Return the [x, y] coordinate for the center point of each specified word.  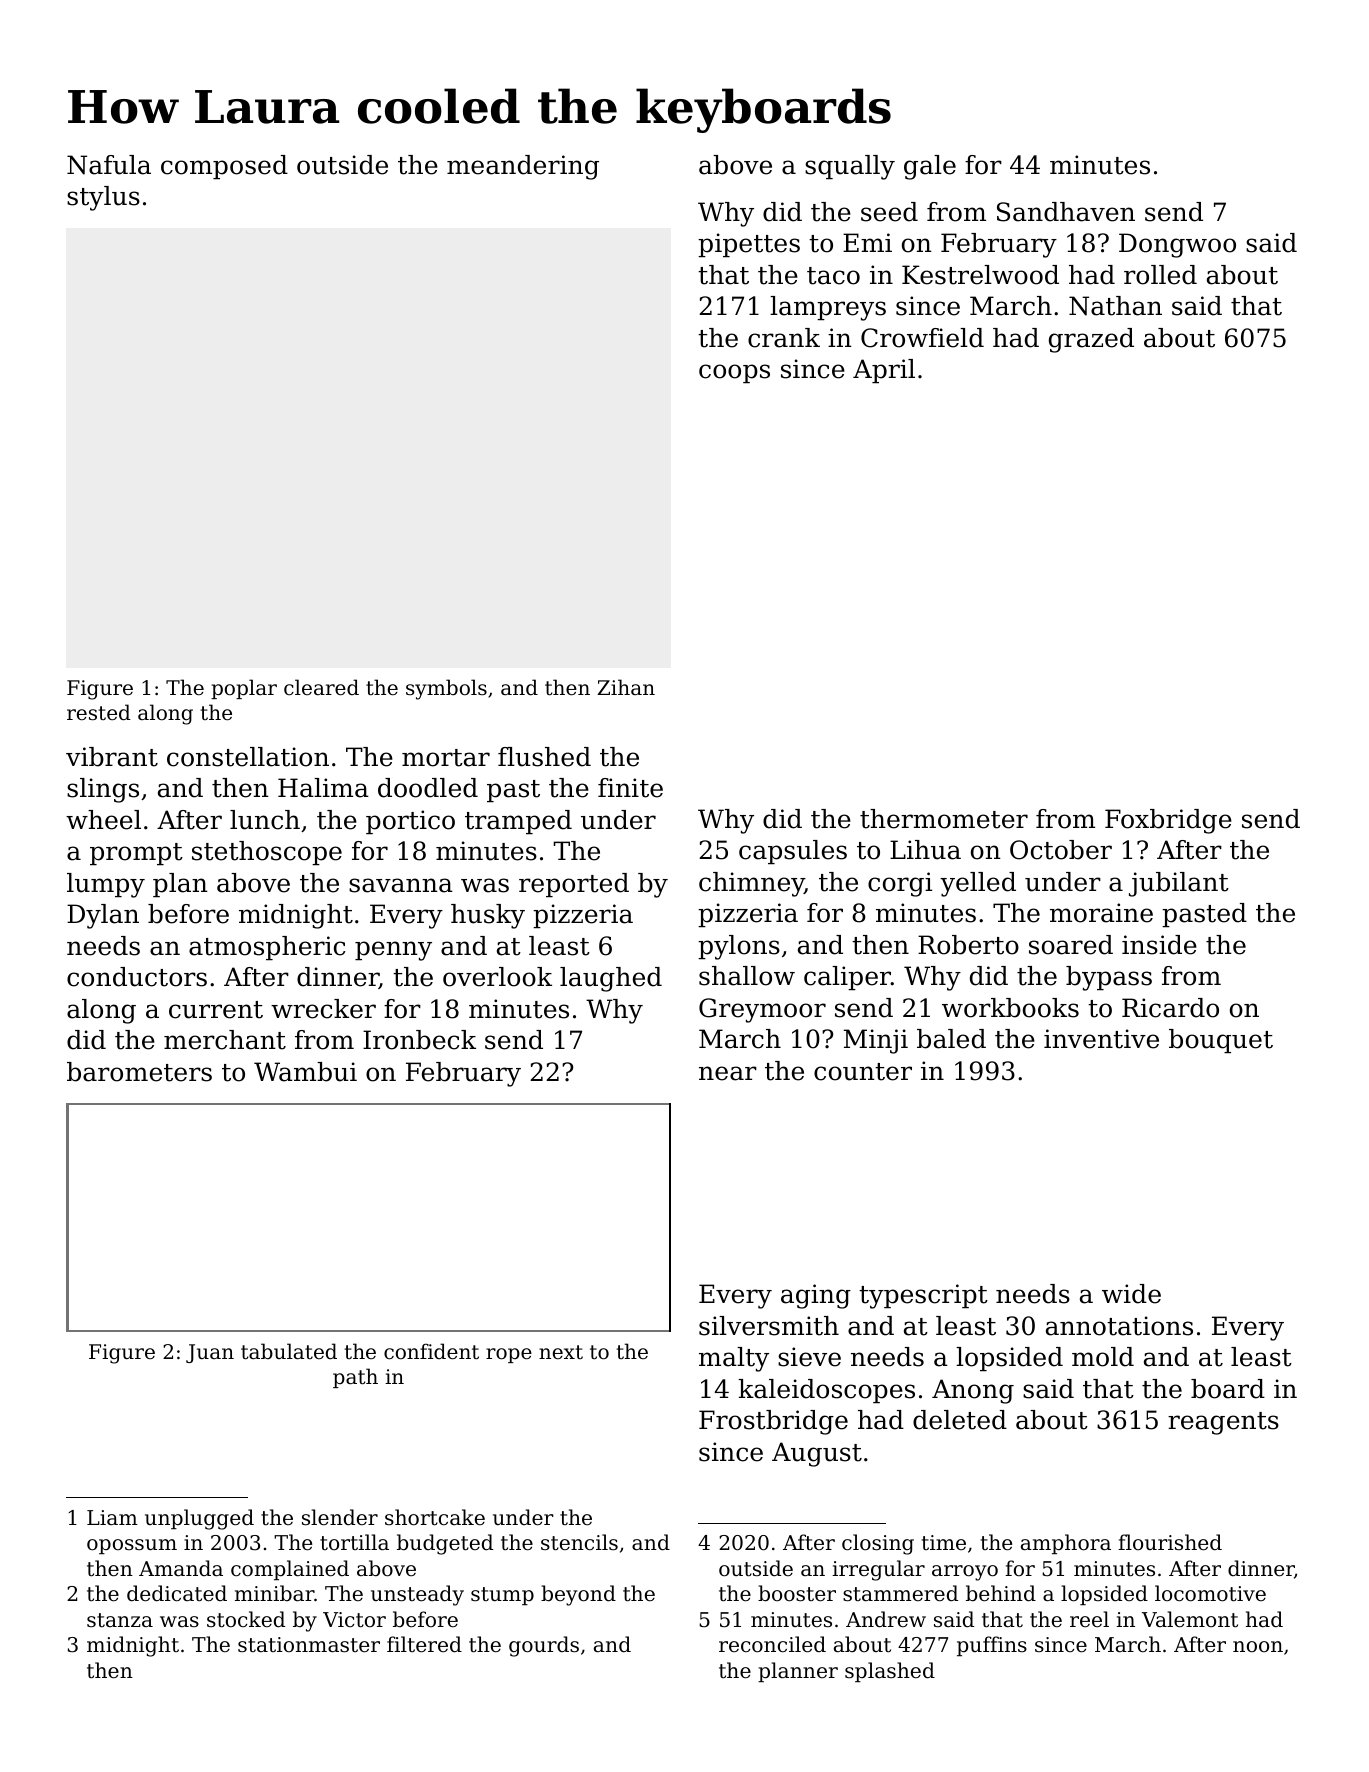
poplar [244, 689]
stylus [103, 198]
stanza [120, 1620]
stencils [579, 1542]
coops [734, 373]
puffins [992, 1646]
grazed [1091, 340]
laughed [611, 979]
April [884, 371]
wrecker [323, 1009]
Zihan [626, 687]
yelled [978, 884]
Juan [210, 1353]
